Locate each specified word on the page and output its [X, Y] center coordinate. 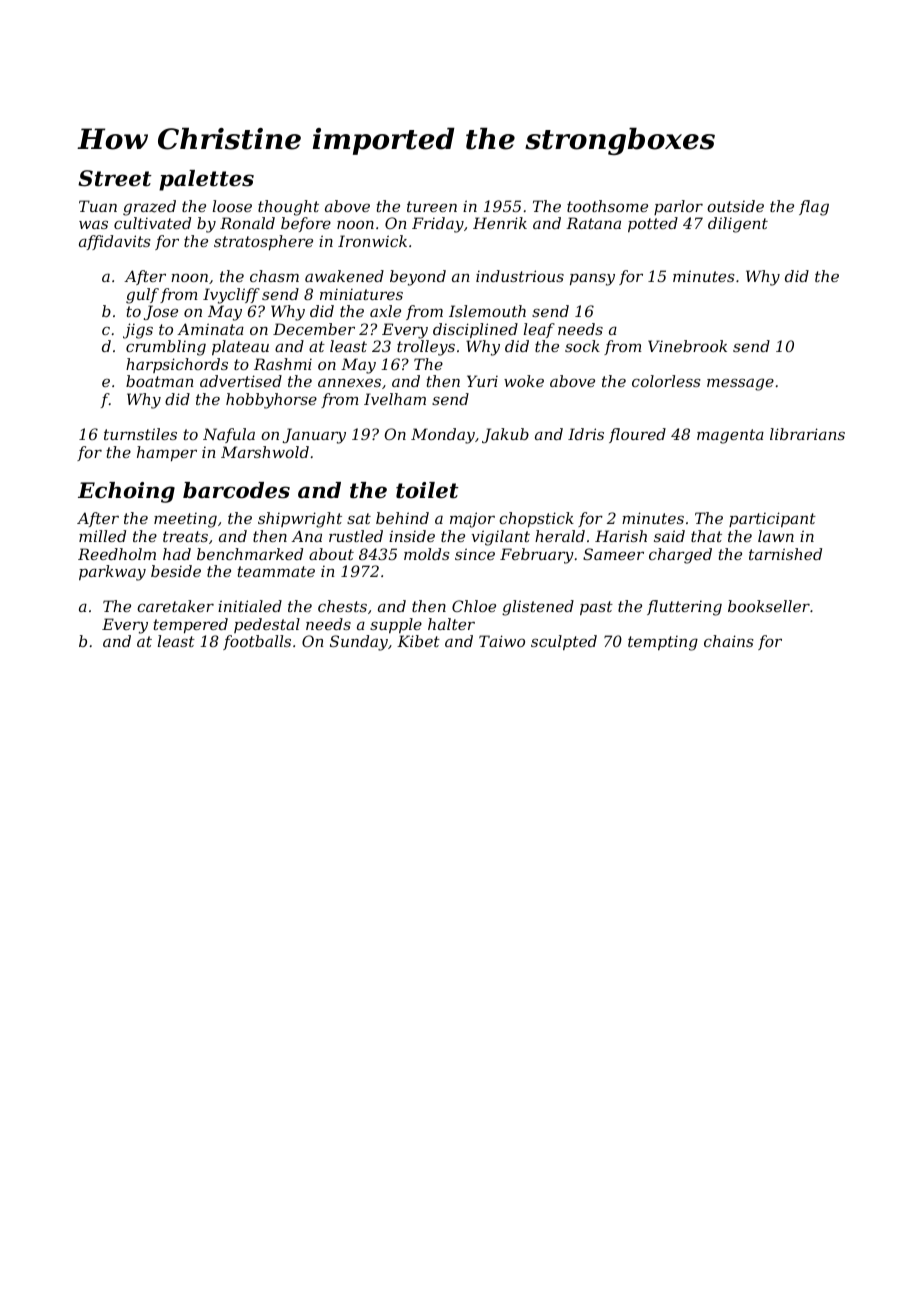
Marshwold [265, 452]
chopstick [536, 519]
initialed [250, 606]
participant [772, 519]
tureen [432, 206]
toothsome [607, 206]
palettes [206, 180]
